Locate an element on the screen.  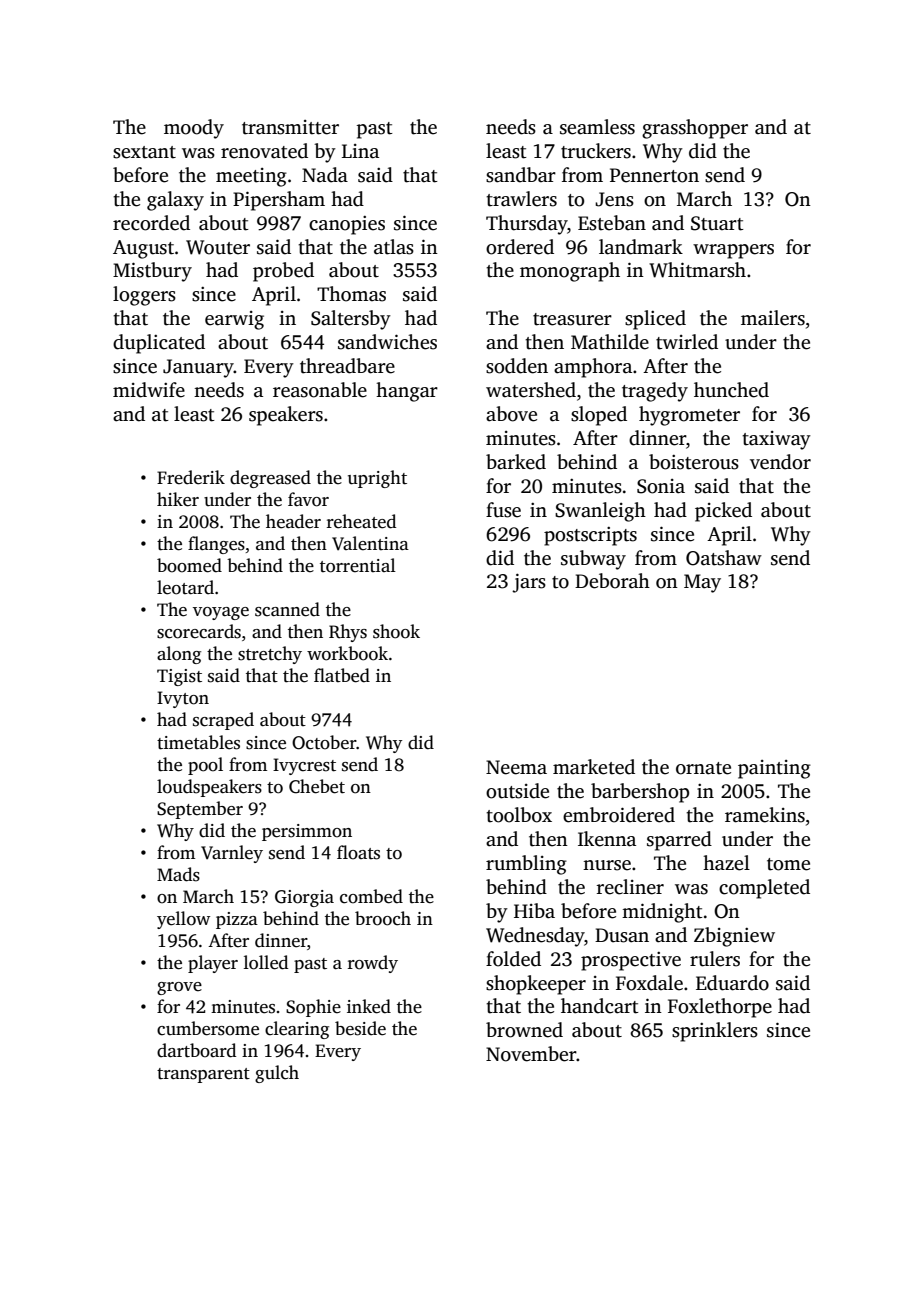
transmitter is located at coordinates (290, 127).
